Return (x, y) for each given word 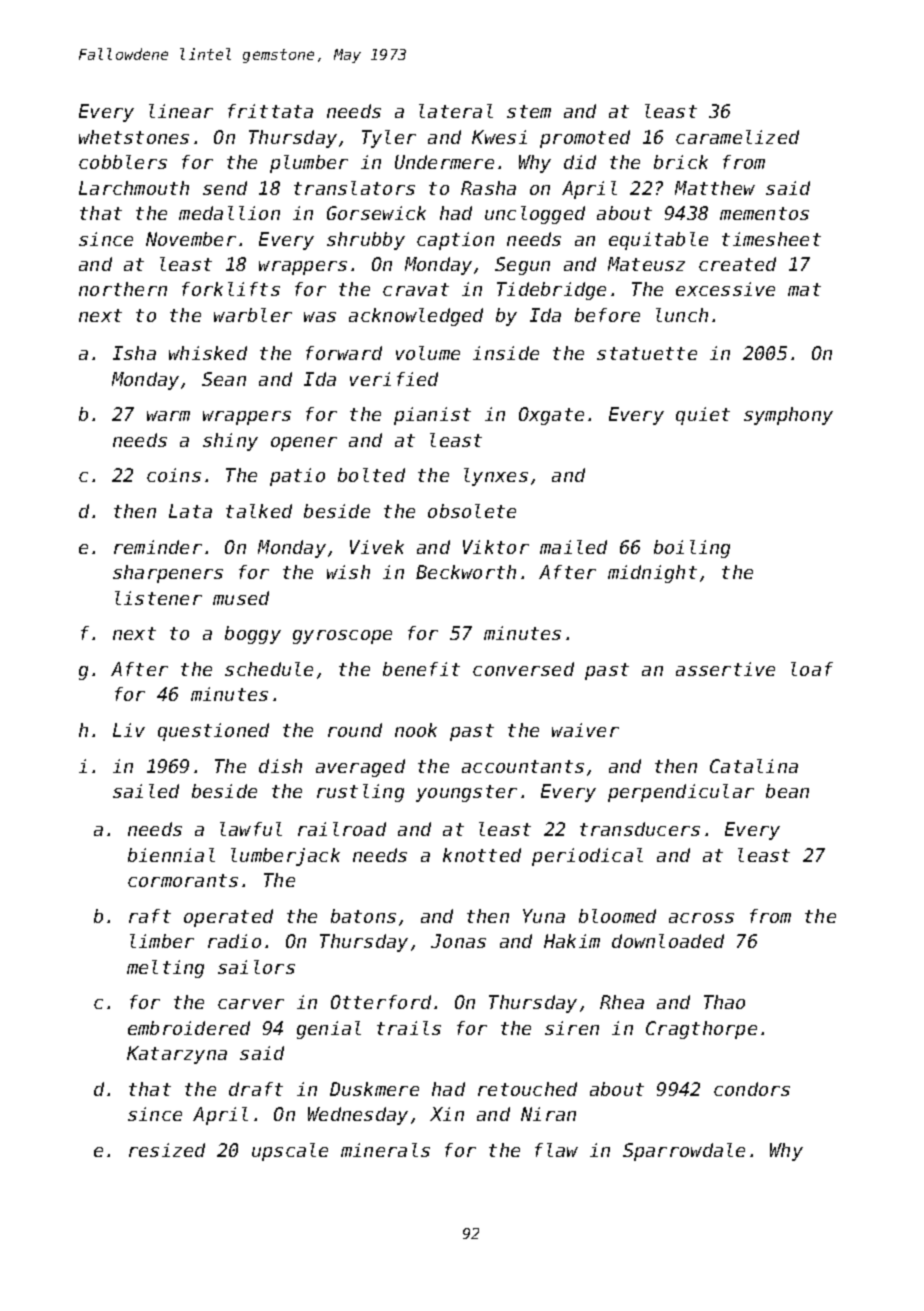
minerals (385, 1150)
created (737, 264)
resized (167, 1150)
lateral (456, 111)
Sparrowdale (684, 1152)
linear (181, 111)
